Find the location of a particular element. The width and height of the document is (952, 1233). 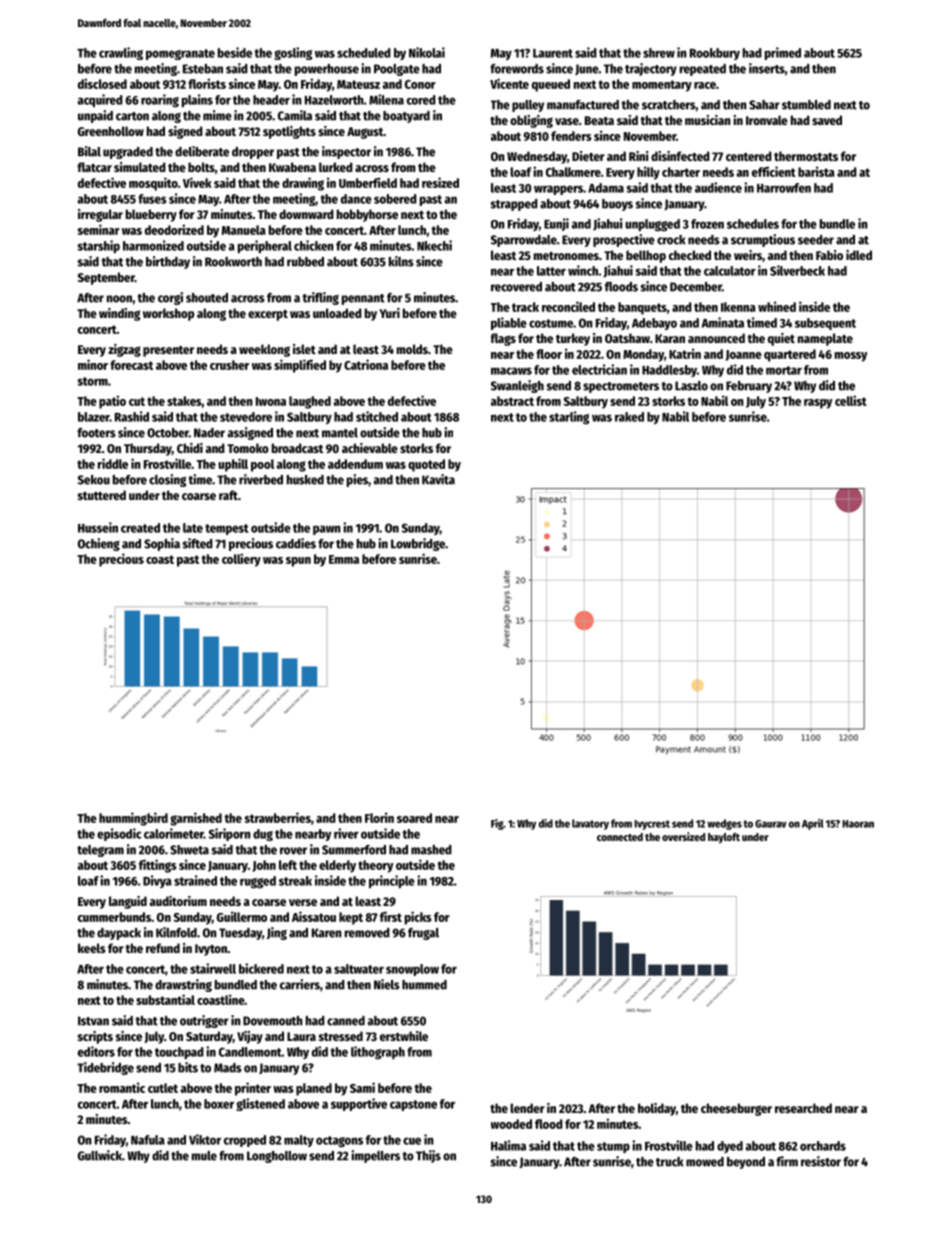

pomegranate is located at coordinates (180, 54).
